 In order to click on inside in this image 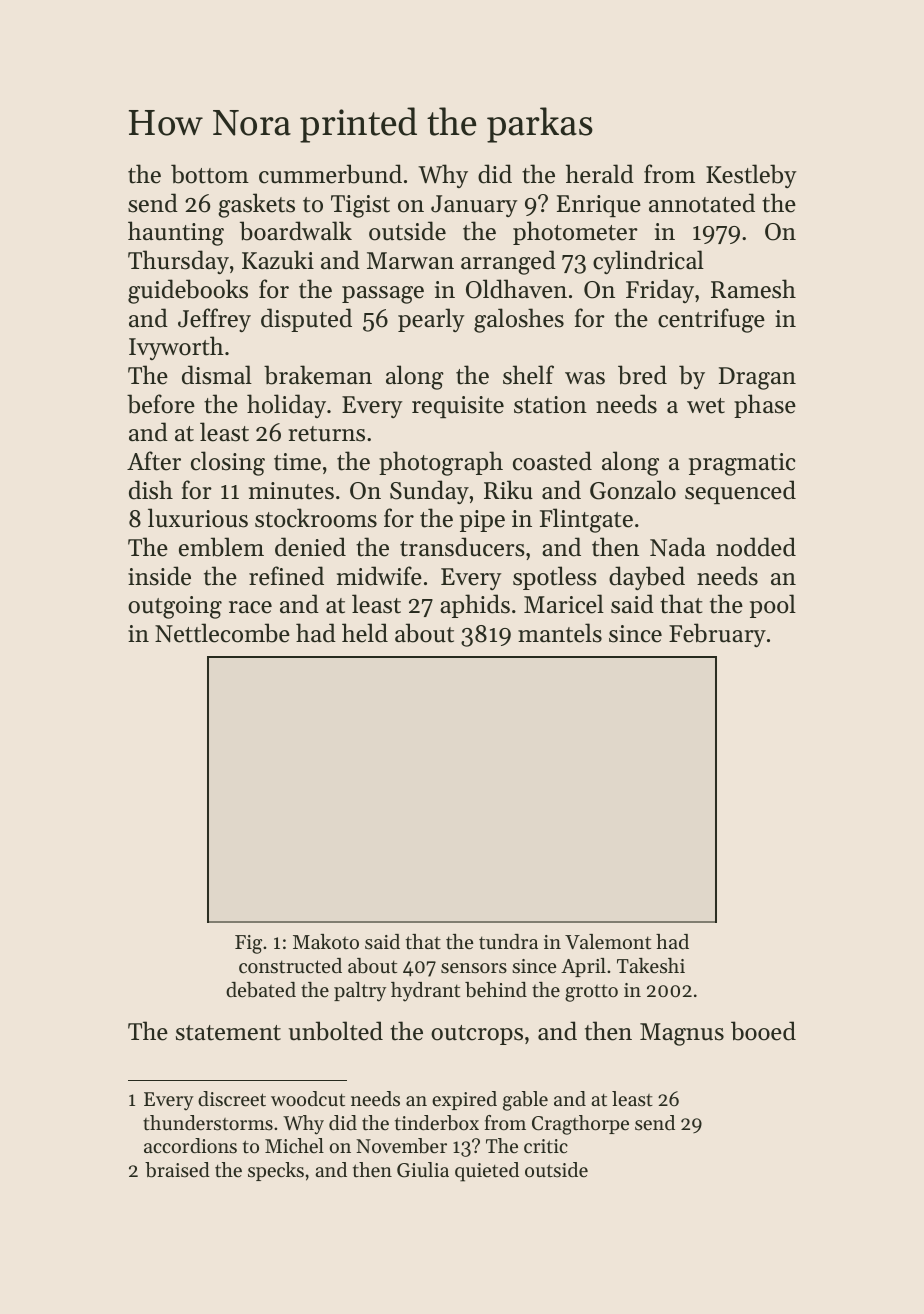, I will do `click(159, 576)`.
